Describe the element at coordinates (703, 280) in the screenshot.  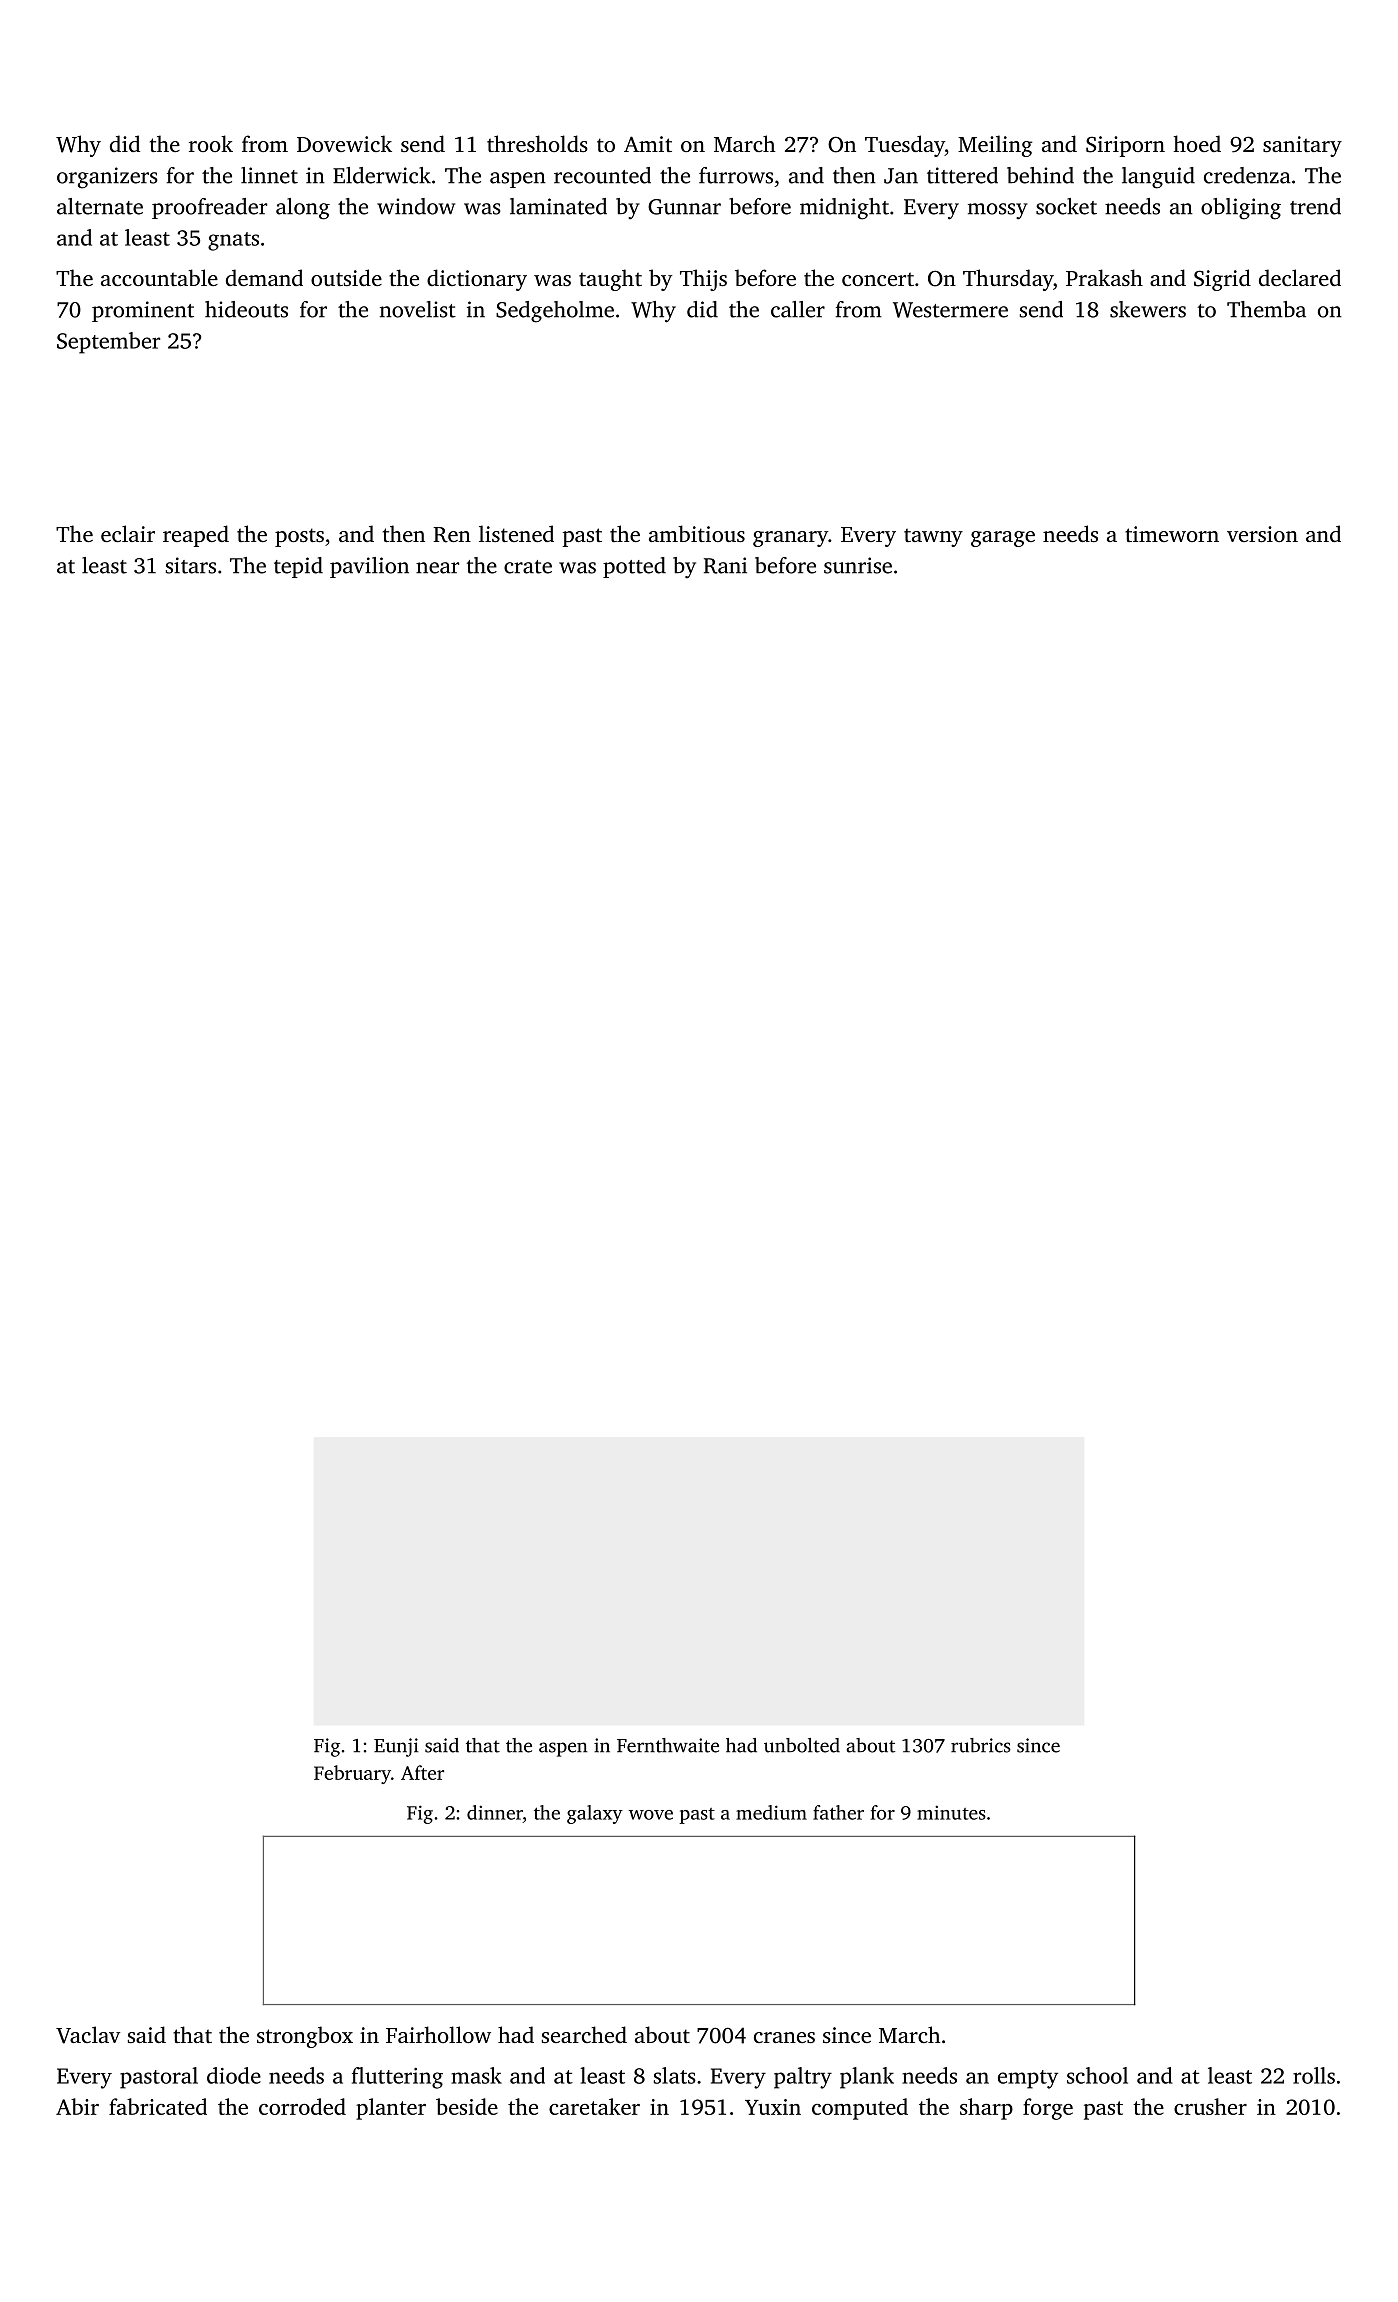
I see `Thijs` at that location.
